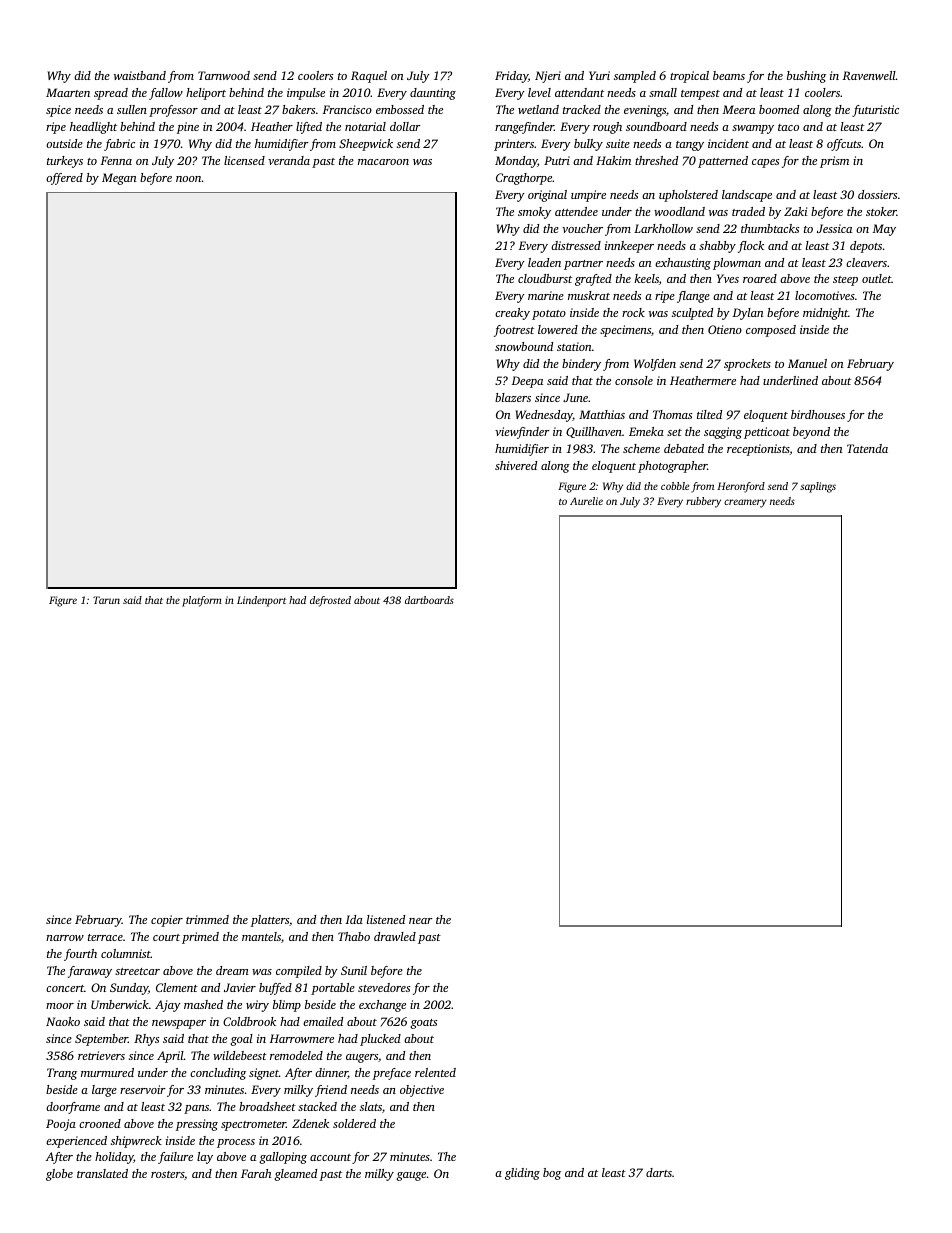  What do you see at coordinates (261, 601) in the image?
I see `Lindenport` at bounding box center [261, 601].
